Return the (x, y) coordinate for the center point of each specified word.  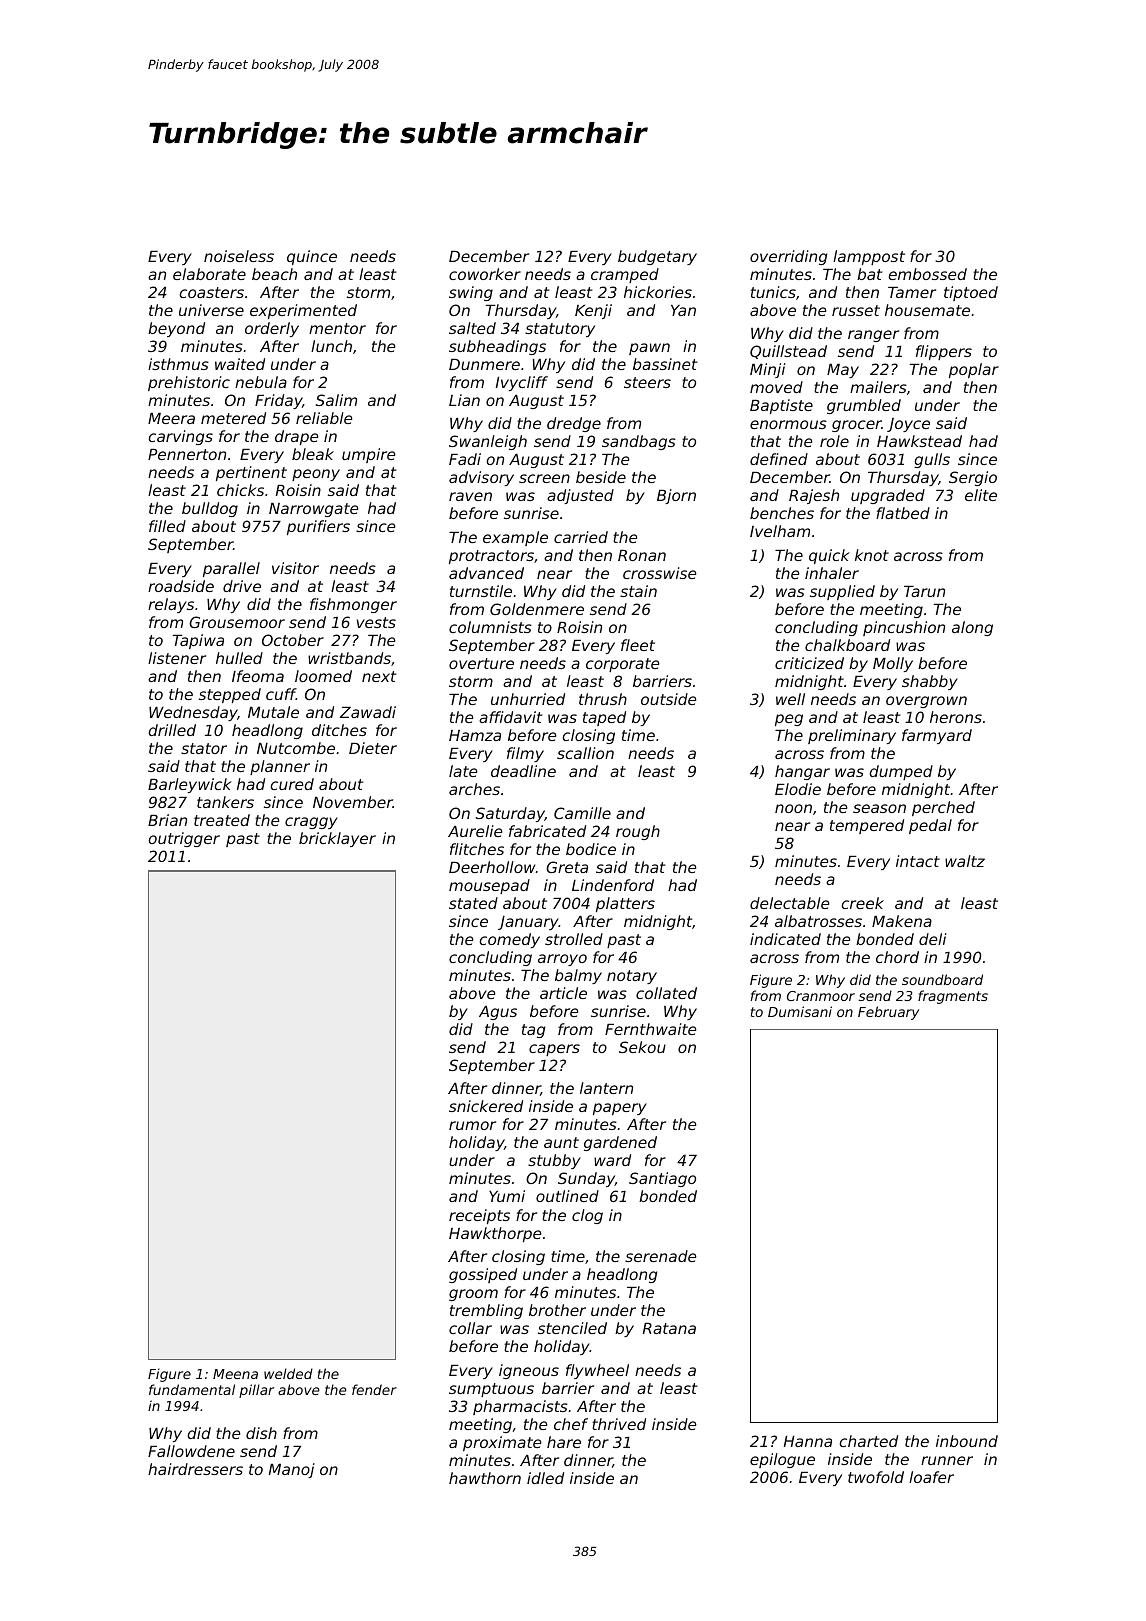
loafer (931, 1477)
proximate (502, 1443)
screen (544, 478)
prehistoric (189, 383)
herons (956, 717)
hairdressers (195, 1469)
